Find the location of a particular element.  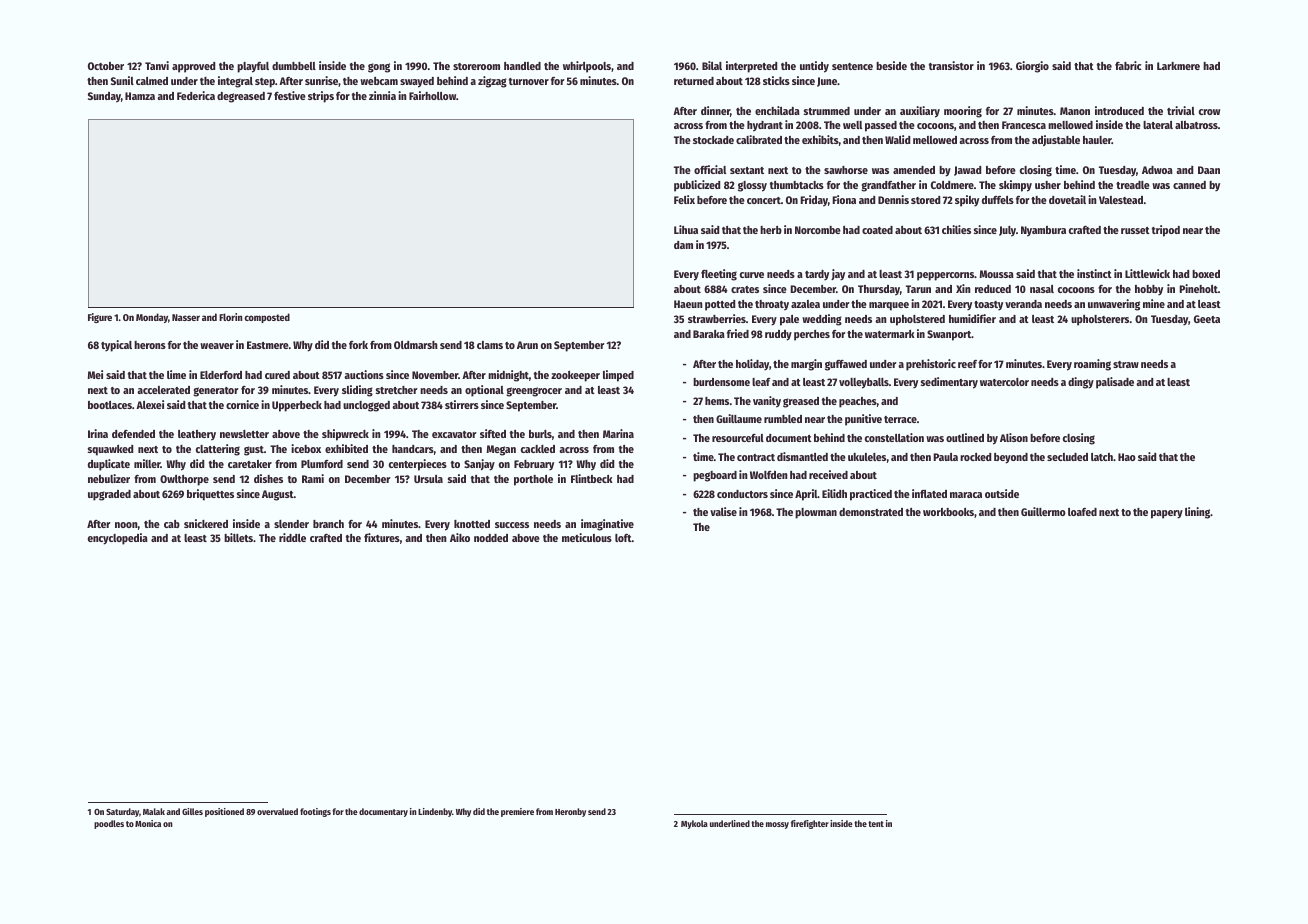

strips is located at coordinates (321, 97).
